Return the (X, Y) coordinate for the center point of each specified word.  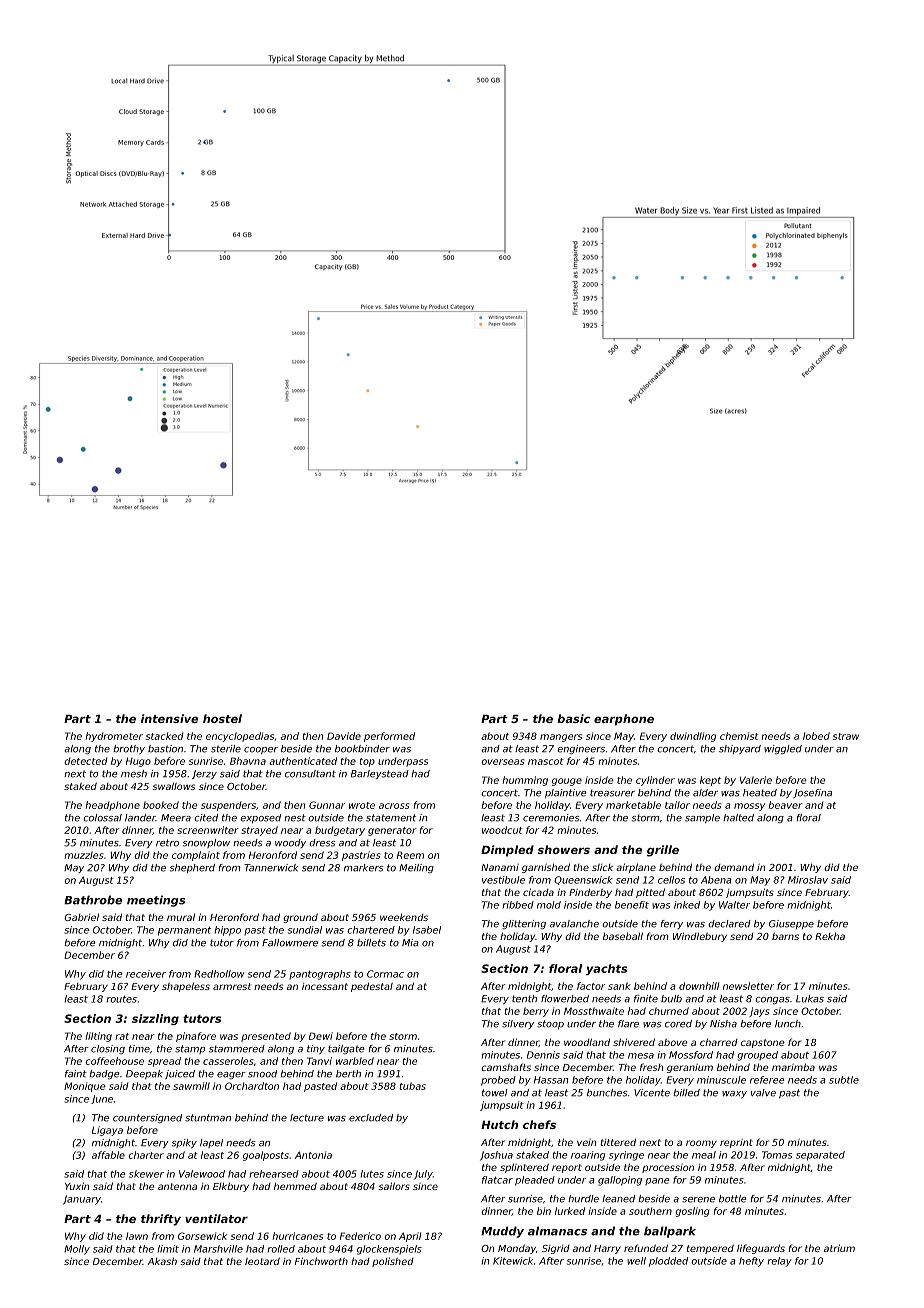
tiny (316, 1049)
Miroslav (808, 880)
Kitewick (513, 1261)
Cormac (385, 974)
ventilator (216, 1218)
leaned (618, 1199)
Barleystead (380, 774)
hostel (222, 718)
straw (846, 736)
